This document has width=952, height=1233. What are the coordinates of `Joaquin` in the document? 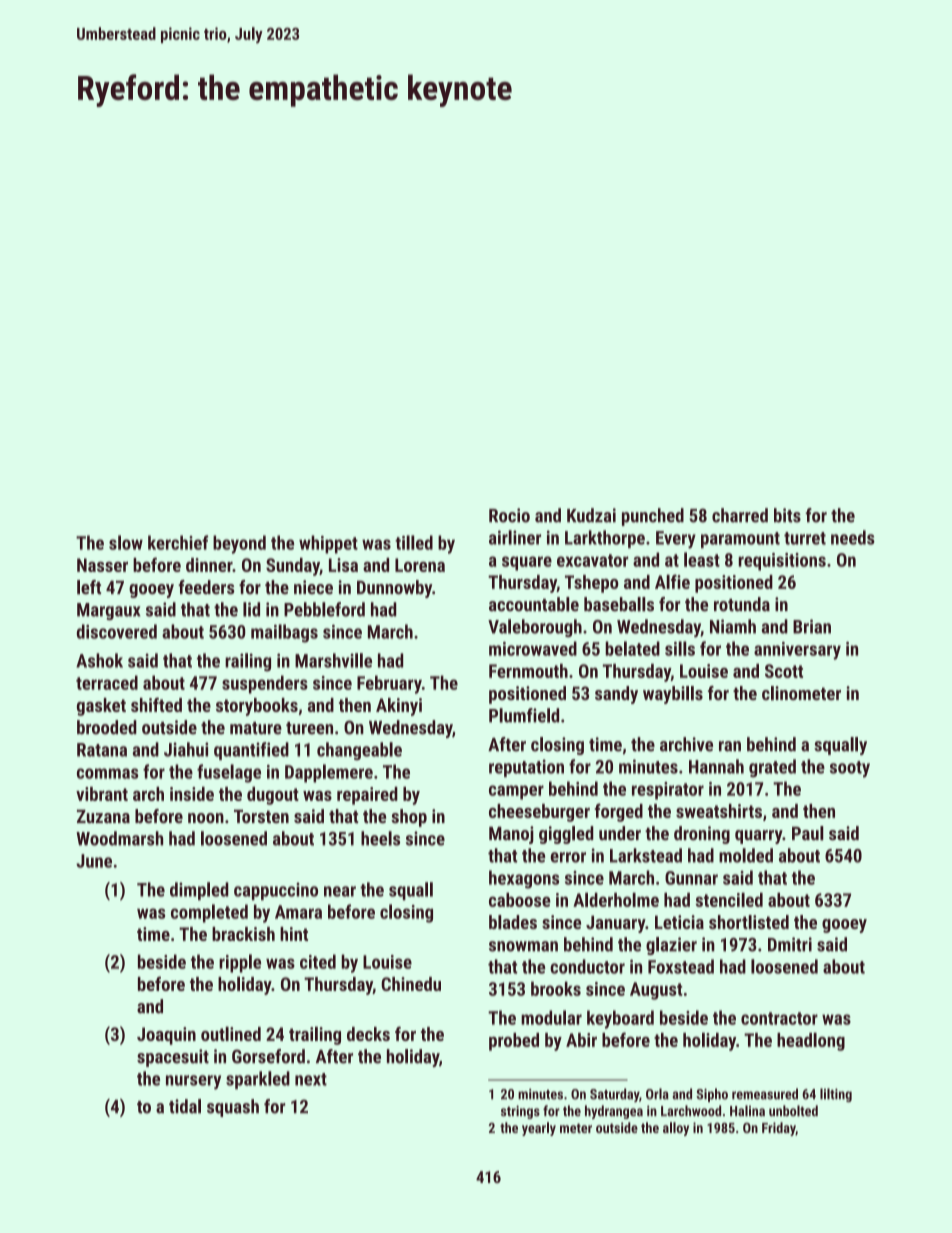 It's located at (166, 1036).
